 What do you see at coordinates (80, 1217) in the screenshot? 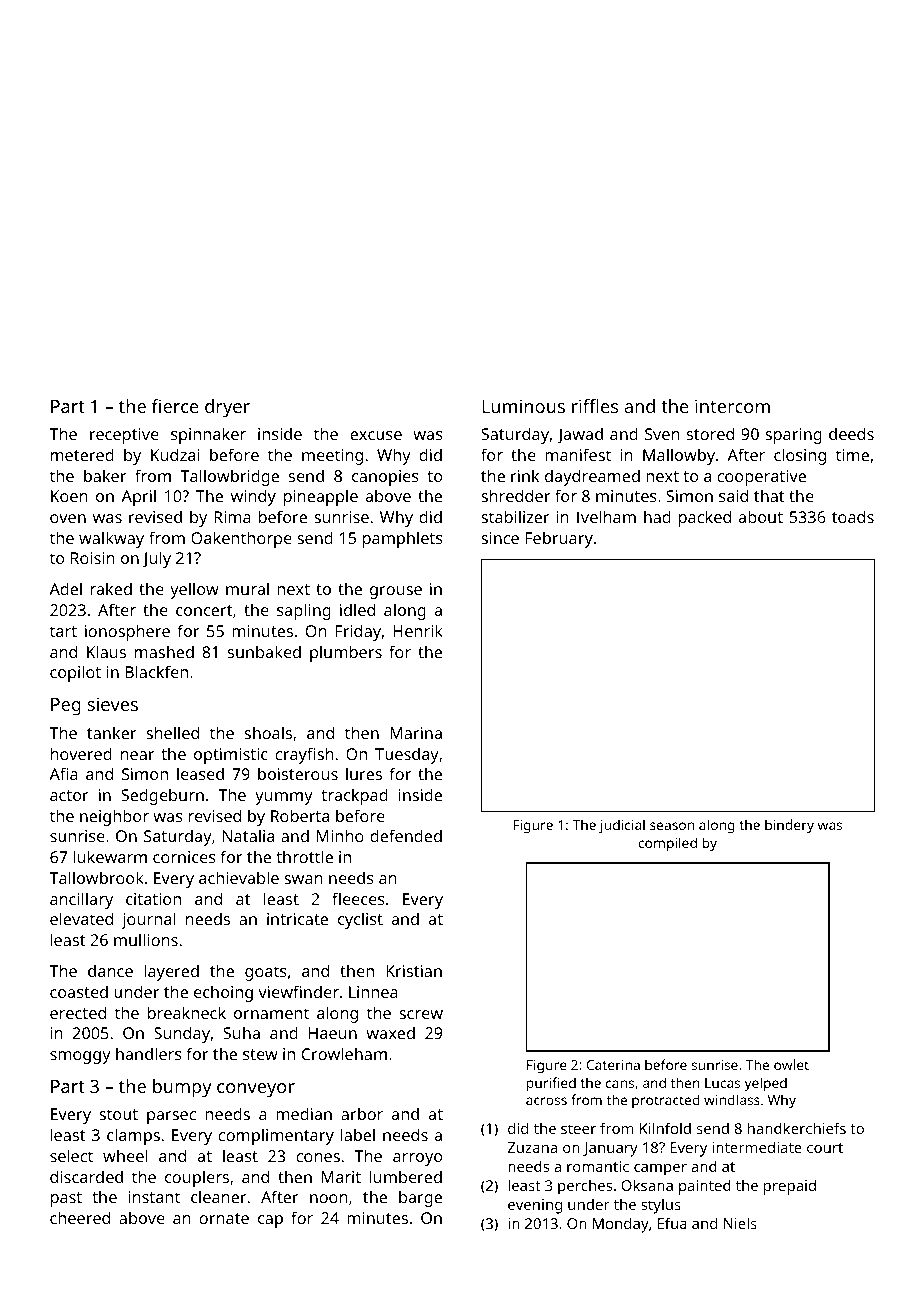
I see `cheered` at bounding box center [80, 1217].
